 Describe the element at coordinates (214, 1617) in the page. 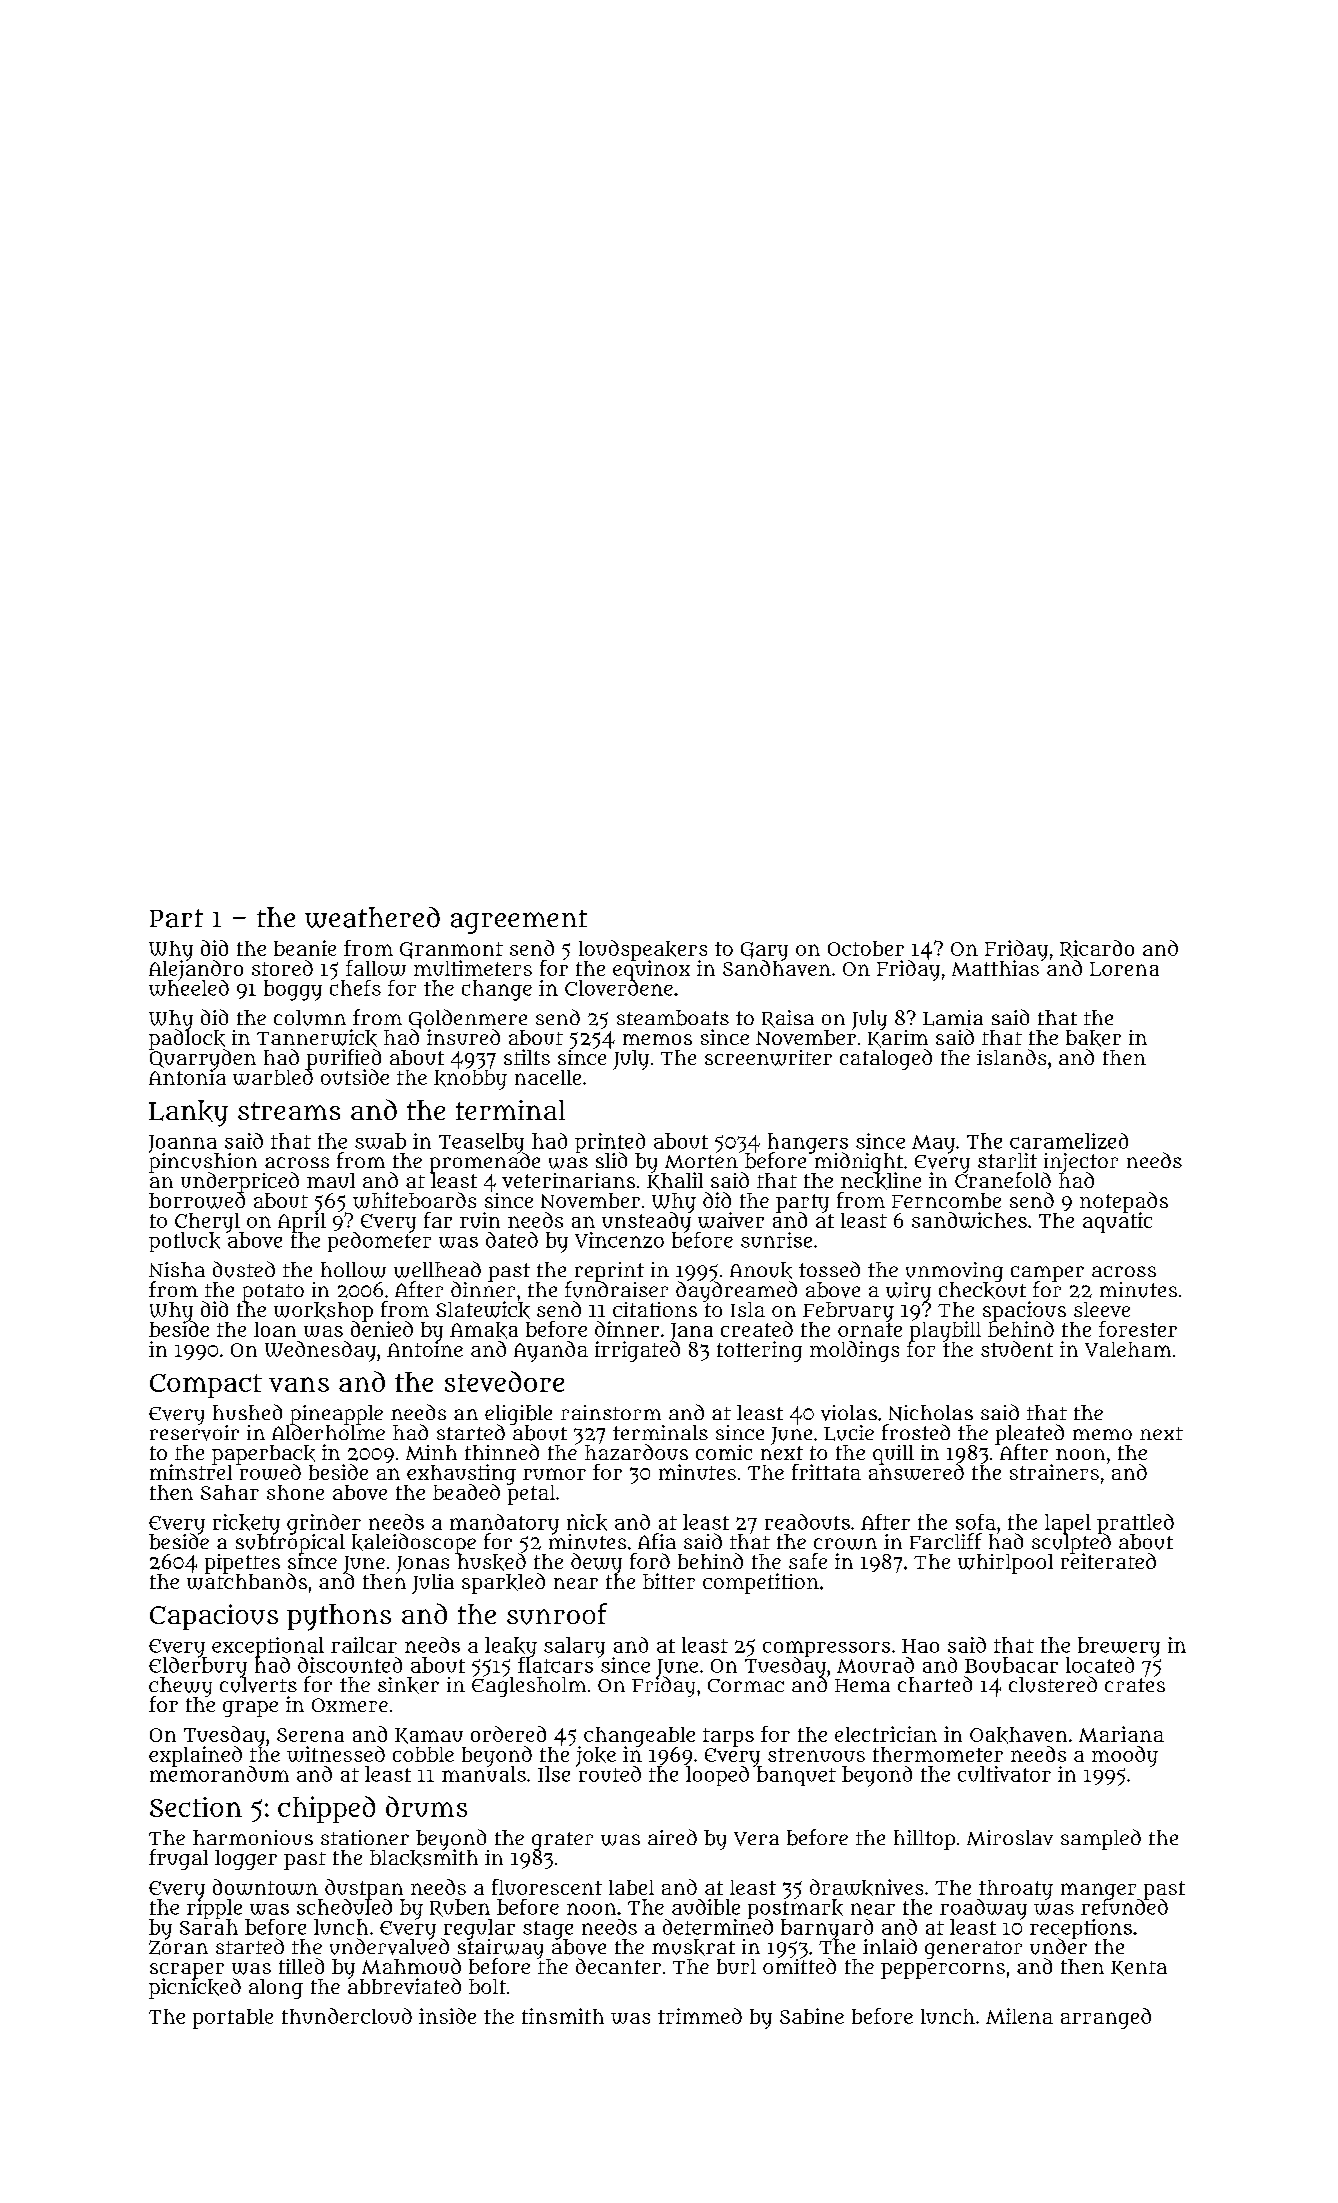

I see `Capacious` at that location.
